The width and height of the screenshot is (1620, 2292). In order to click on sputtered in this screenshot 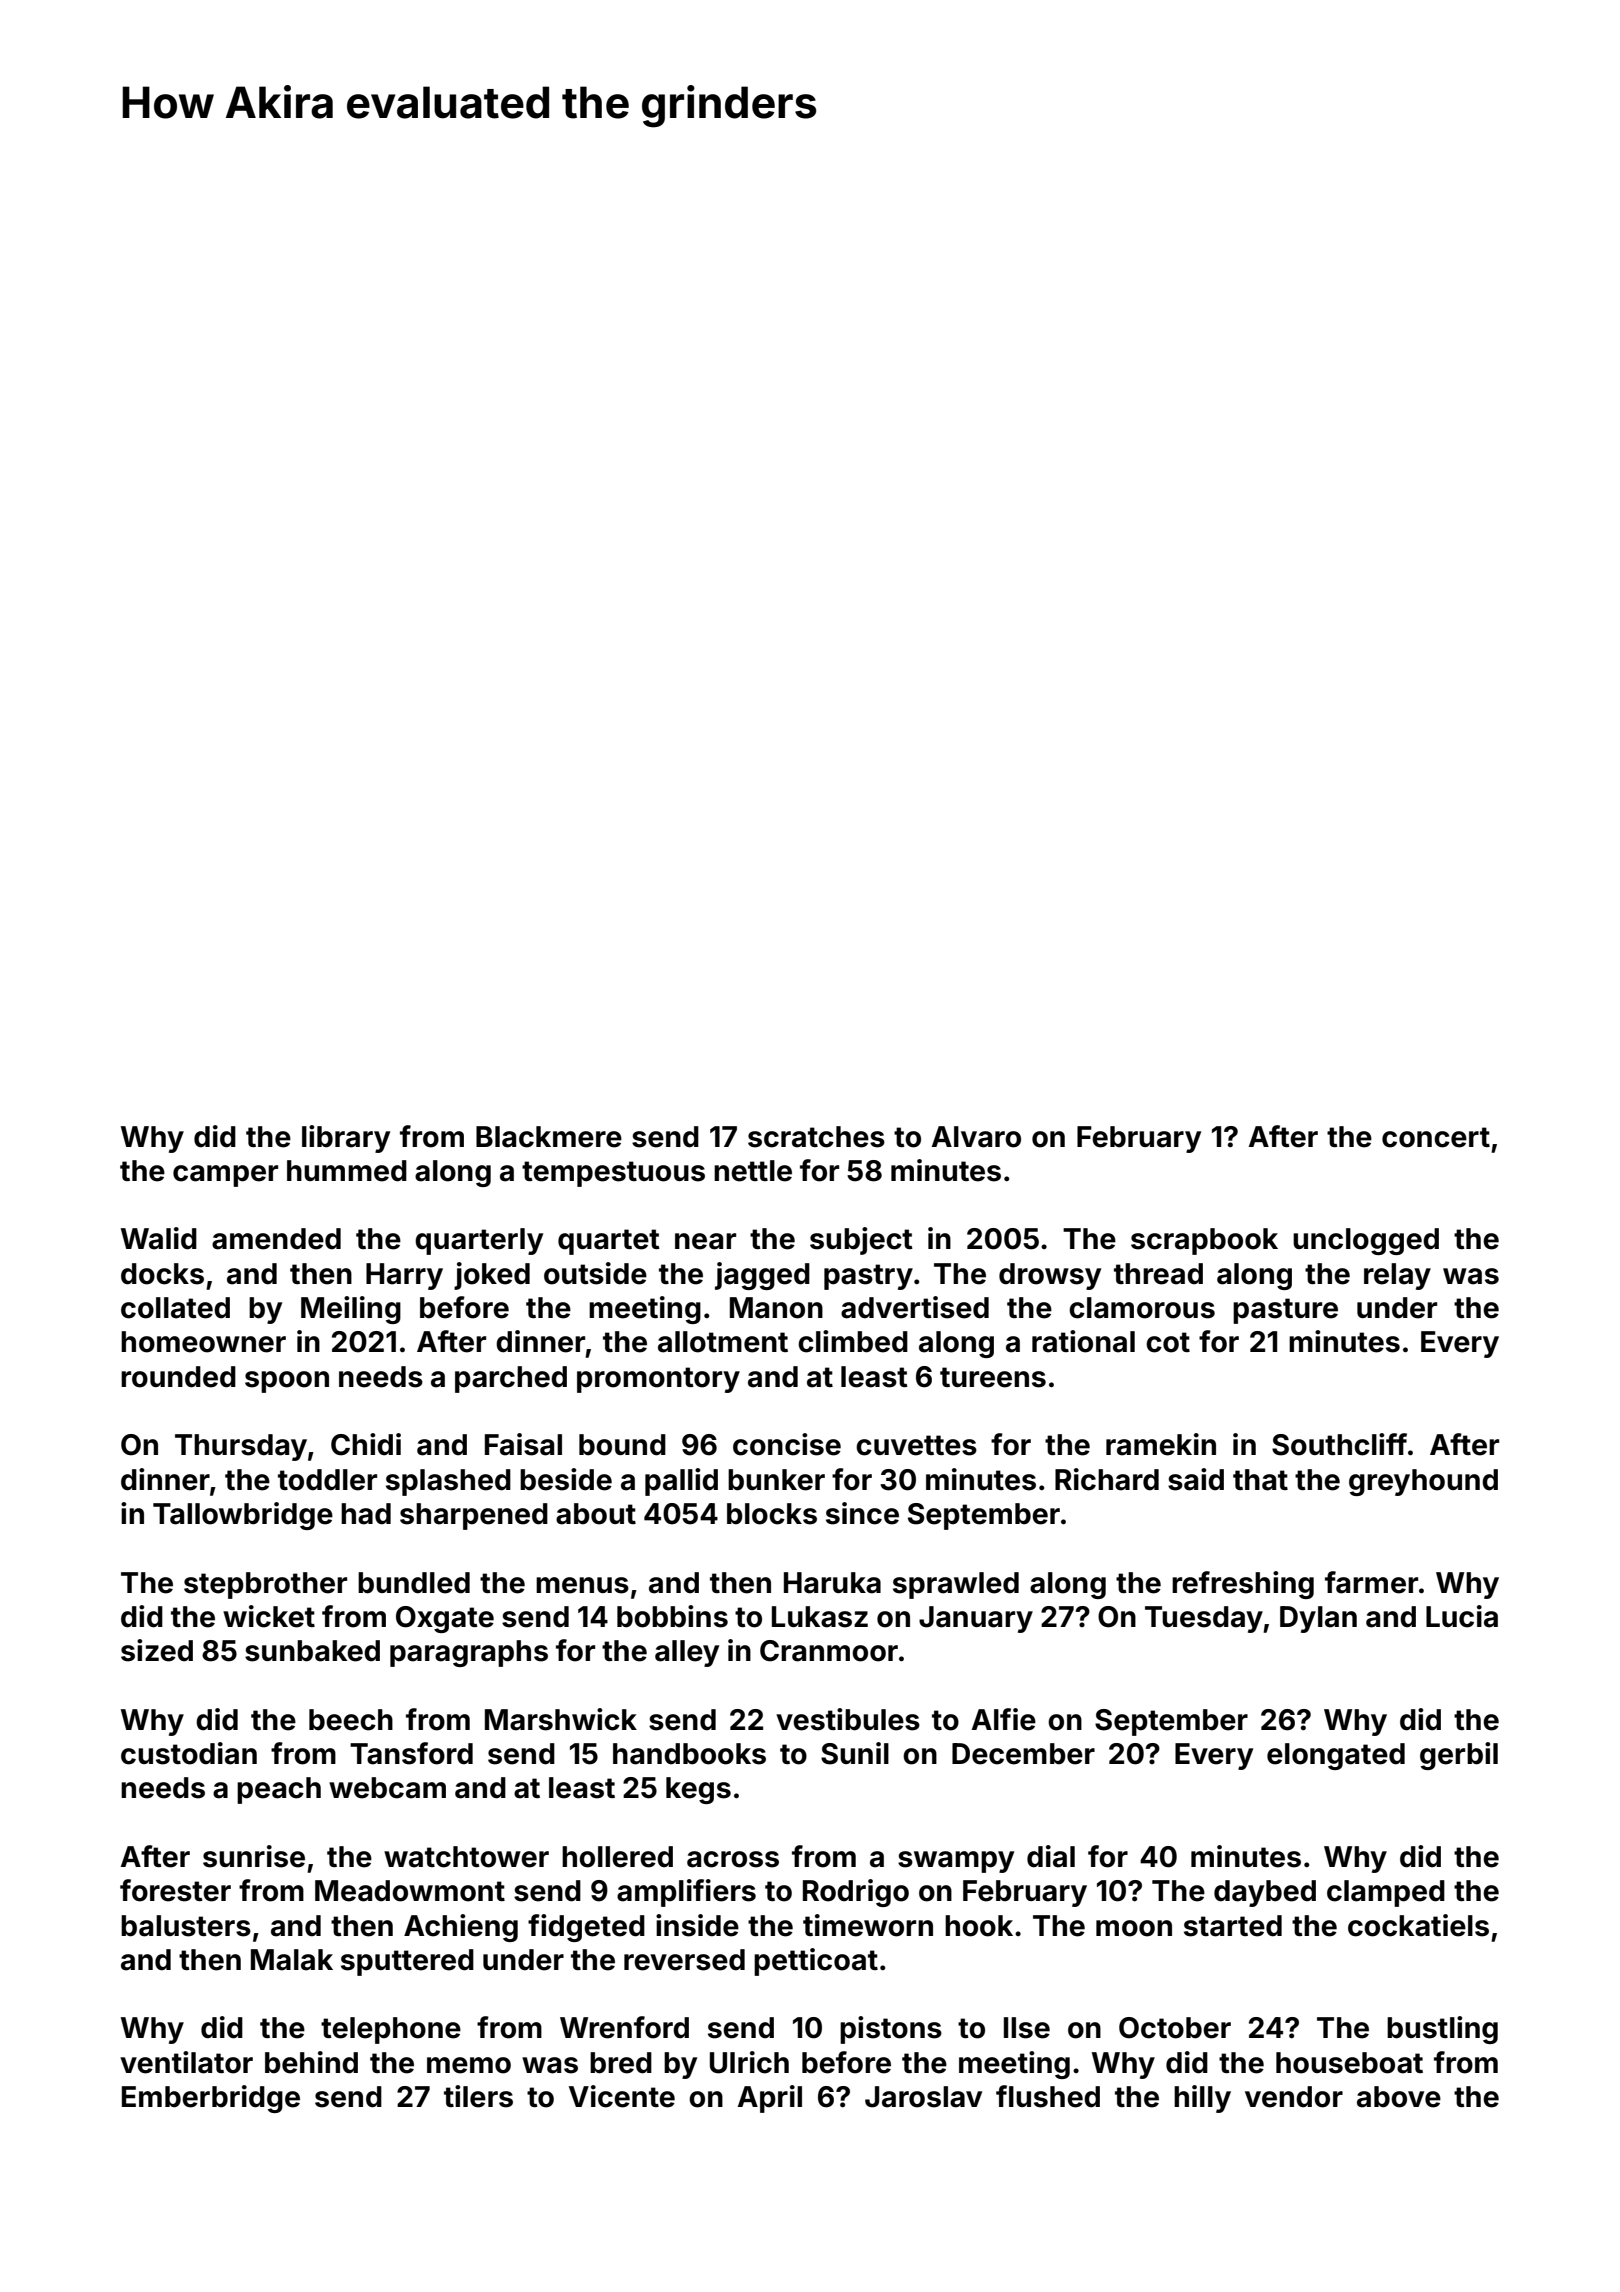, I will do `click(407, 1962)`.
